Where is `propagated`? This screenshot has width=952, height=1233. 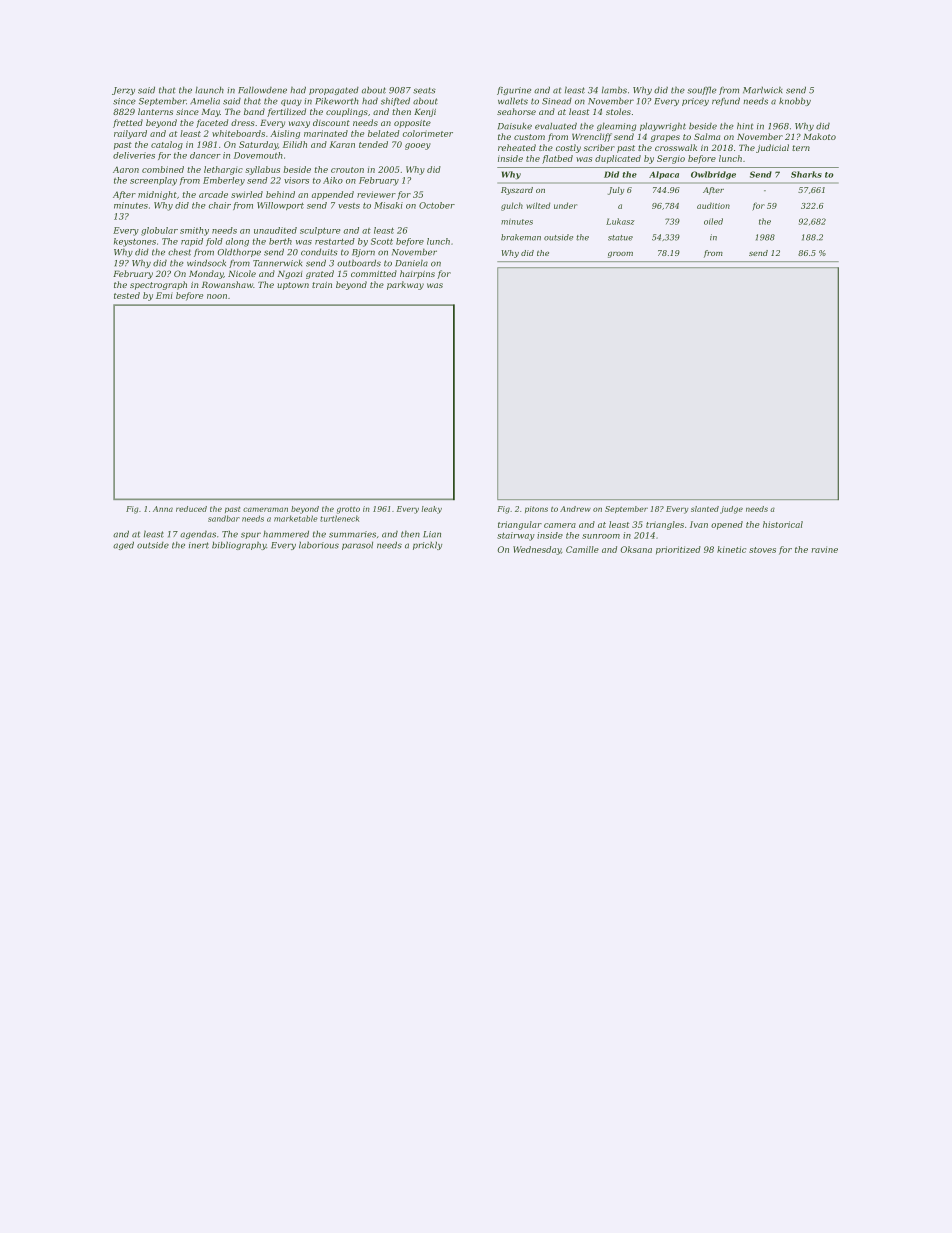 propagated is located at coordinates (334, 90).
